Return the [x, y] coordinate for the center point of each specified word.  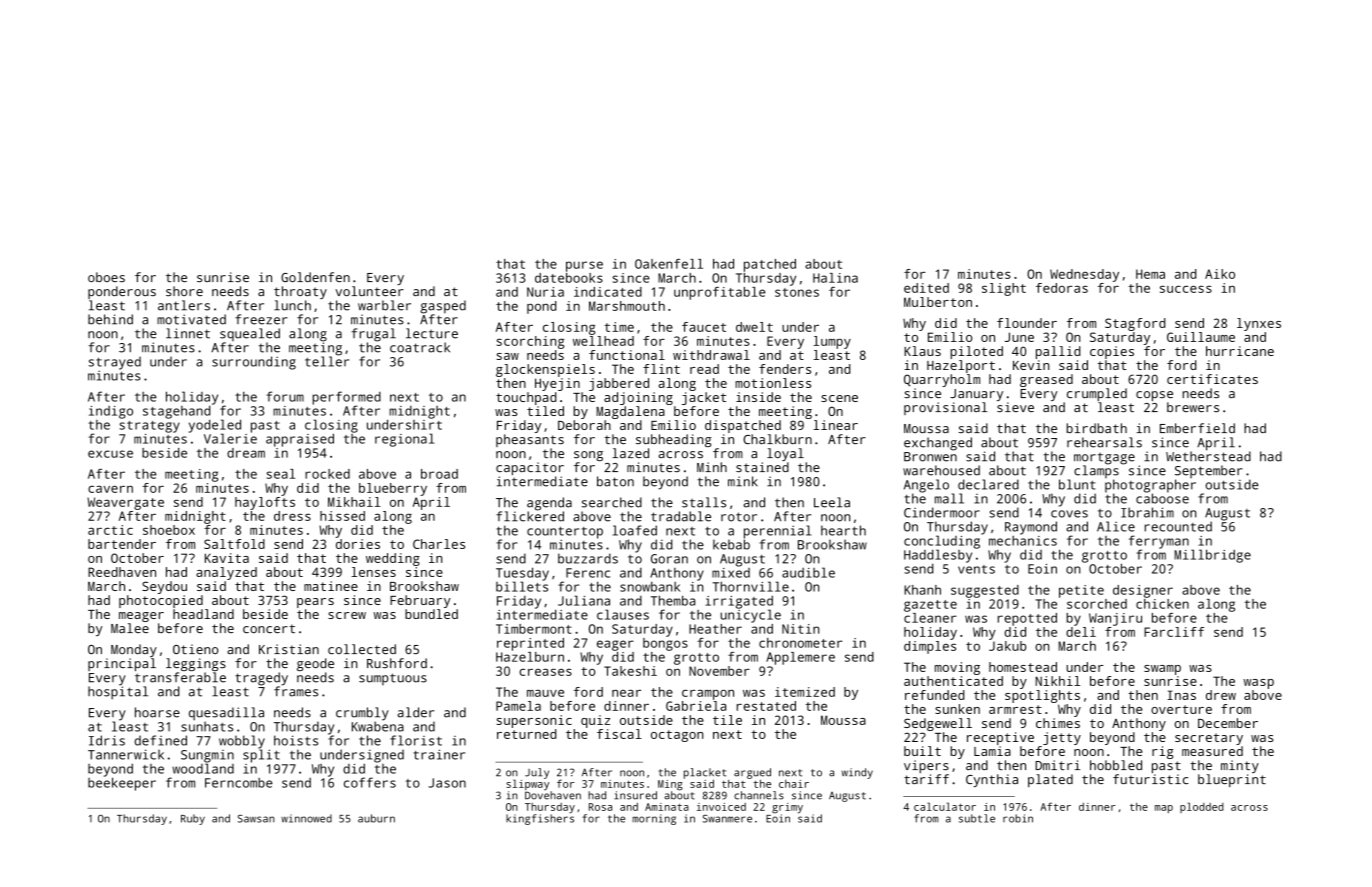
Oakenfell [669, 264]
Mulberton [938, 302]
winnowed [306, 818]
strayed [115, 363]
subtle [977, 818]
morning [654, 819]
